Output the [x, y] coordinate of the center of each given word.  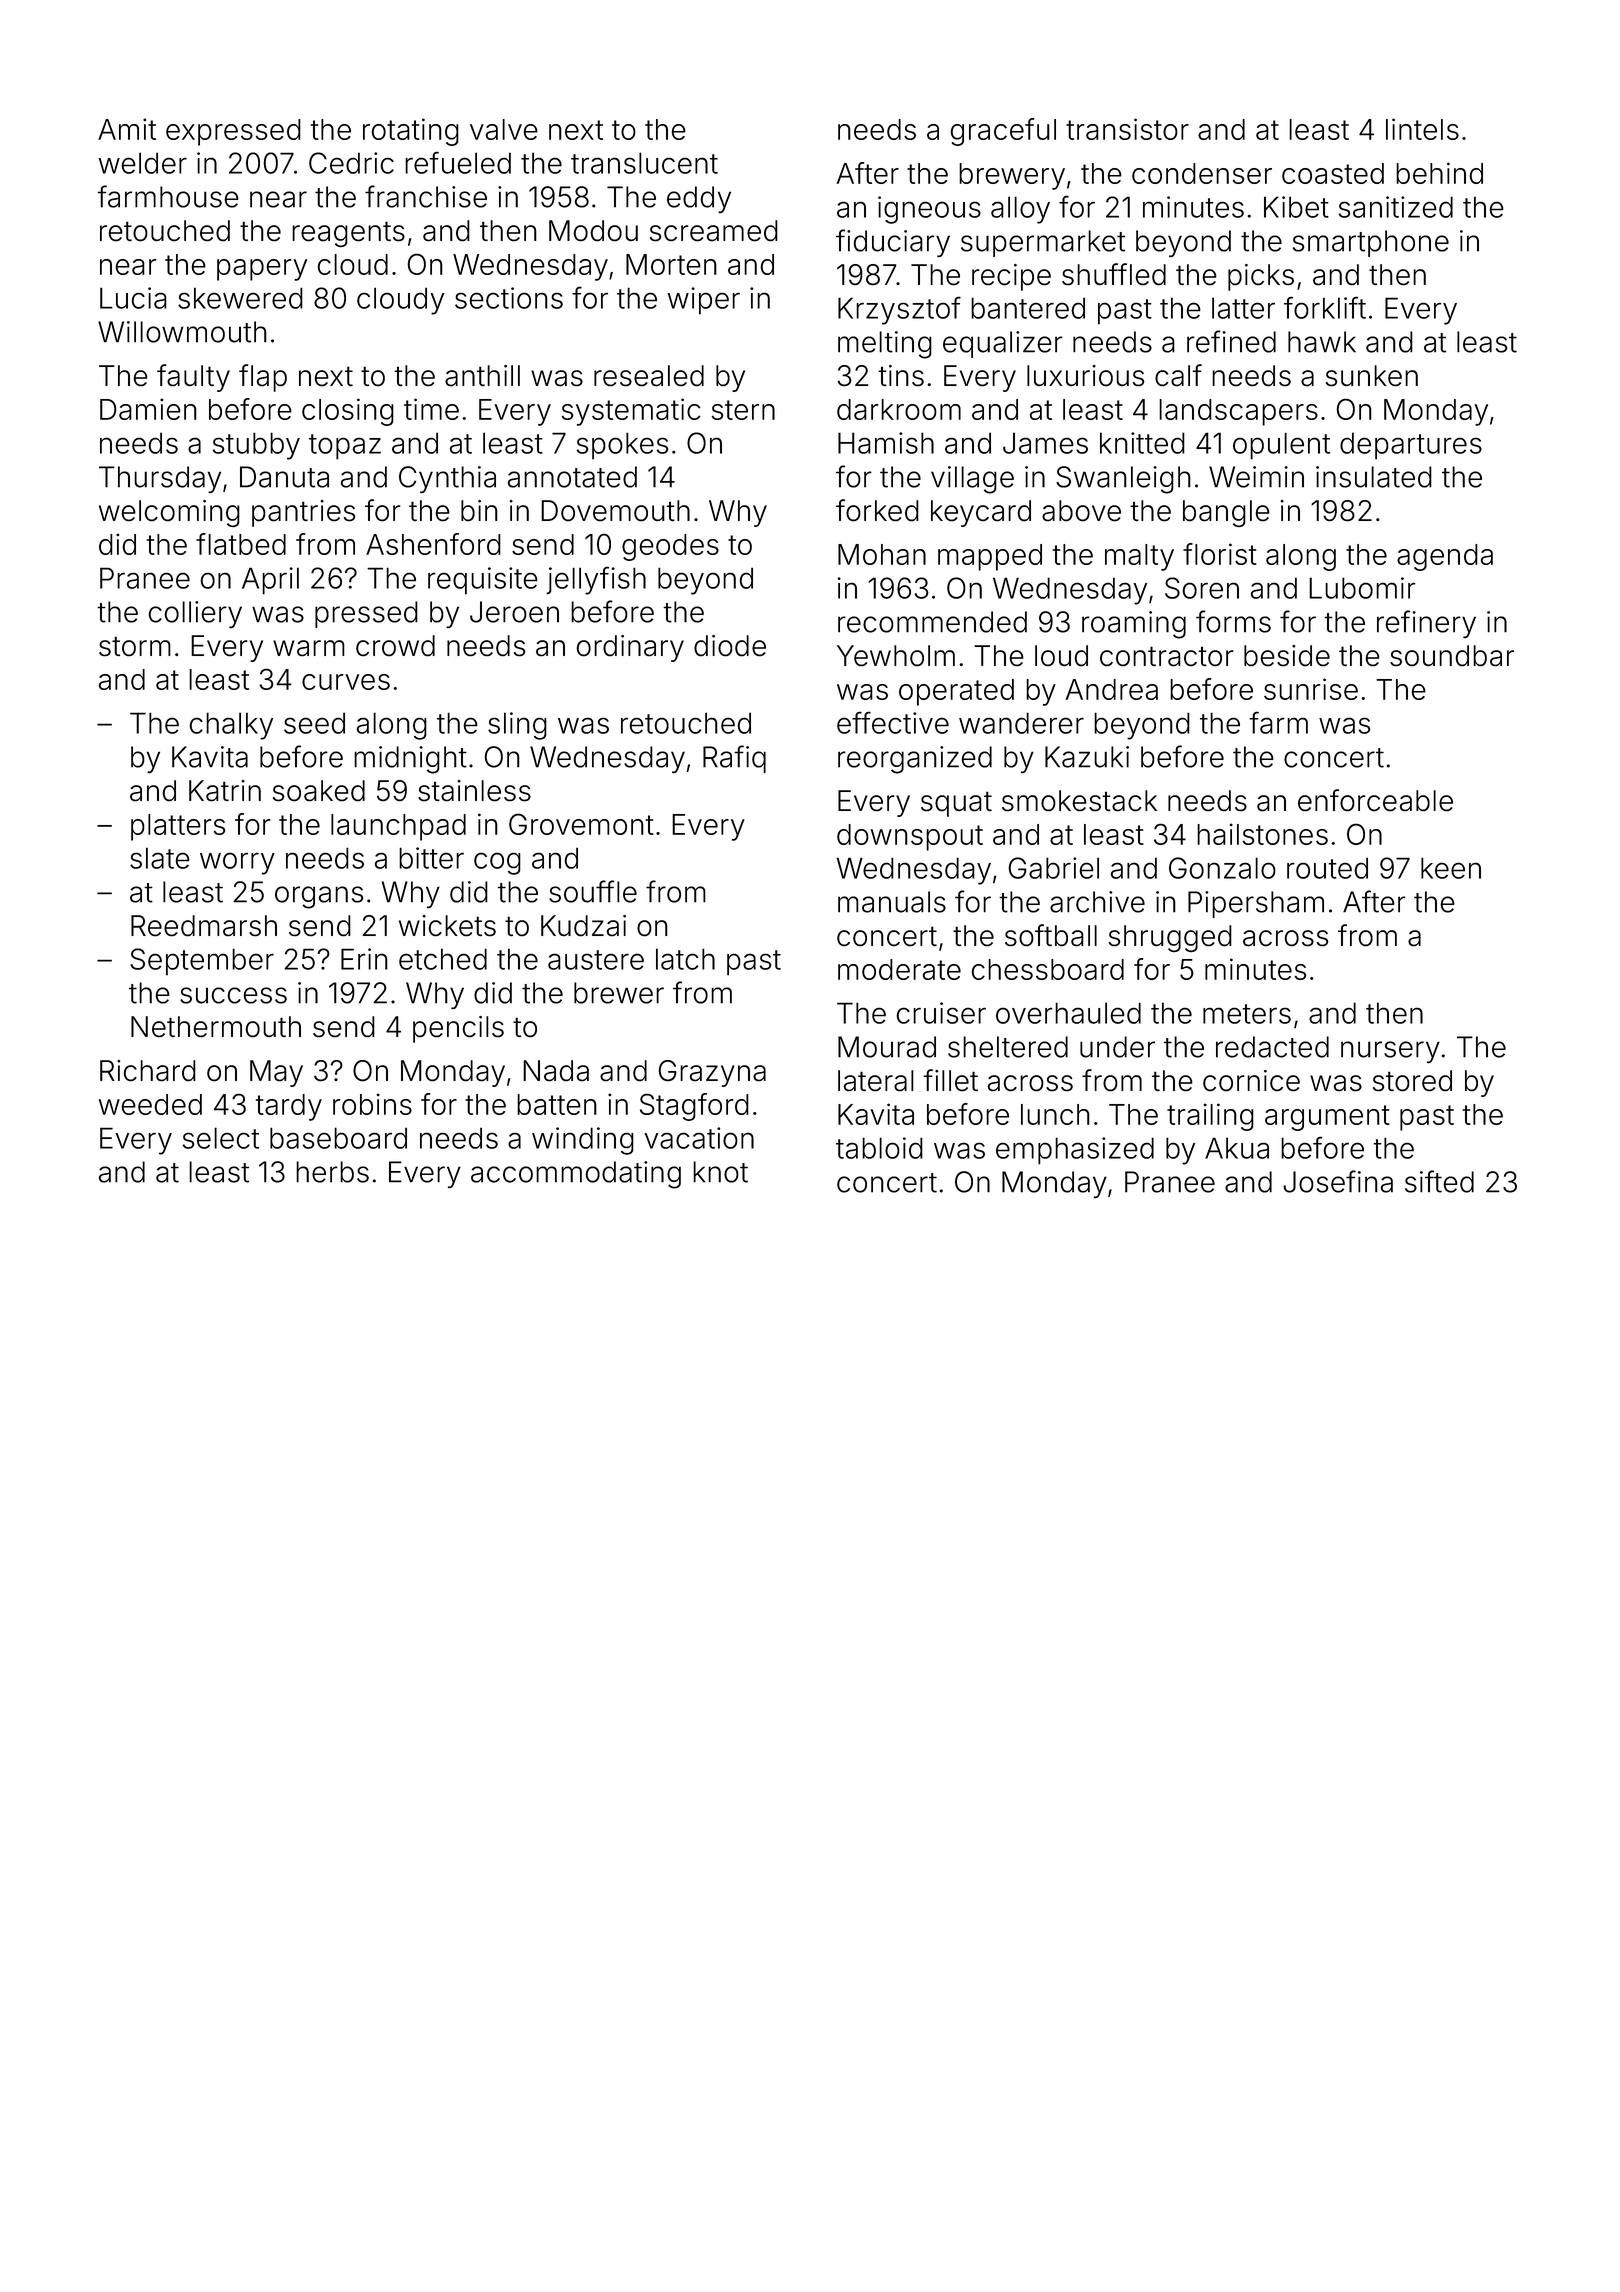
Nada [556, 1070]
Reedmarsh [204, 925]
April [270, 581]
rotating [411, 132]
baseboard [338, 1138]
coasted [1333, 173]
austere [596, 960]
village [972, 480]
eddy [699, 199]
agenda [1445, 557]
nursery [1390, 1052]
